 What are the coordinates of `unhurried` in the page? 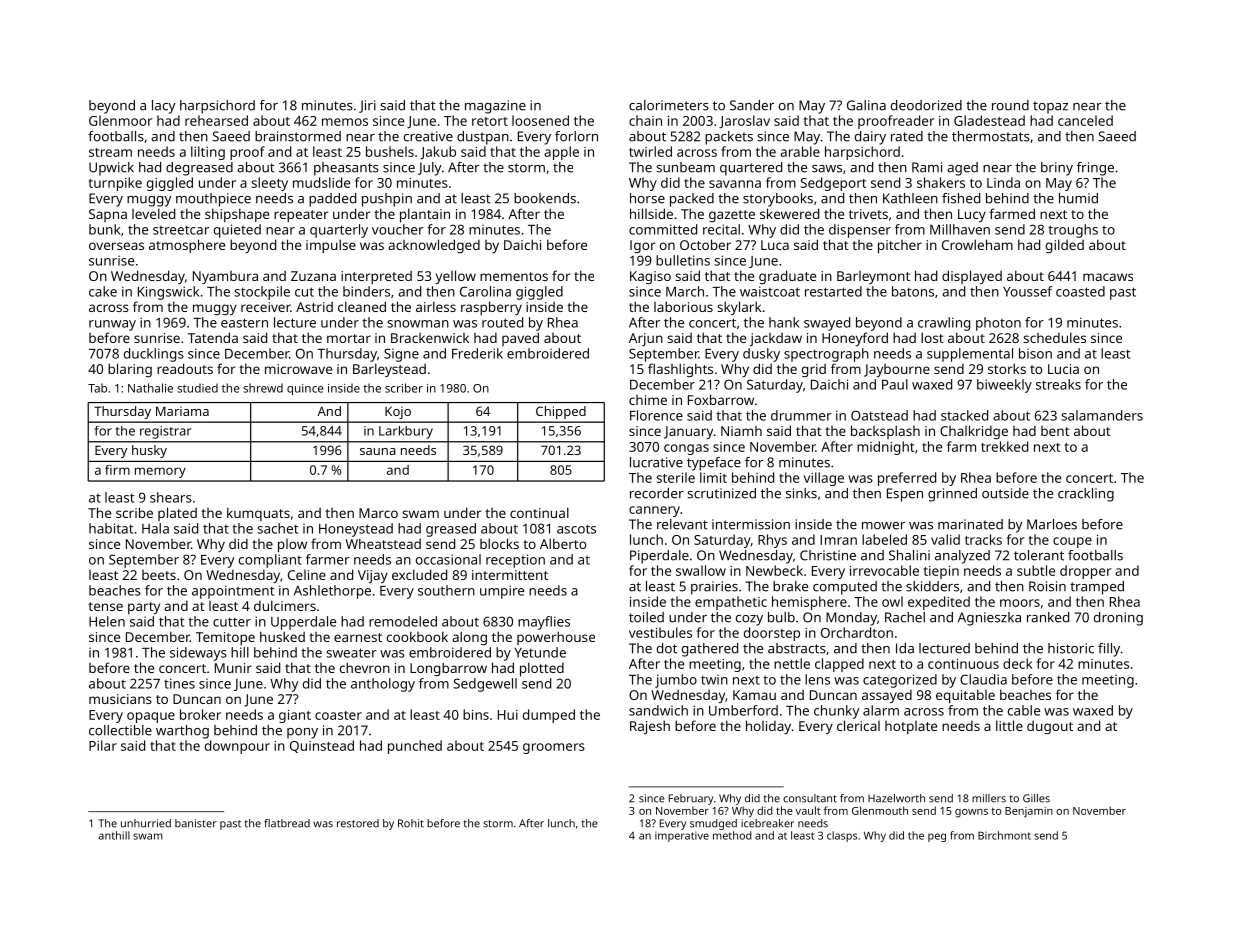 It's located at (146, 823).
